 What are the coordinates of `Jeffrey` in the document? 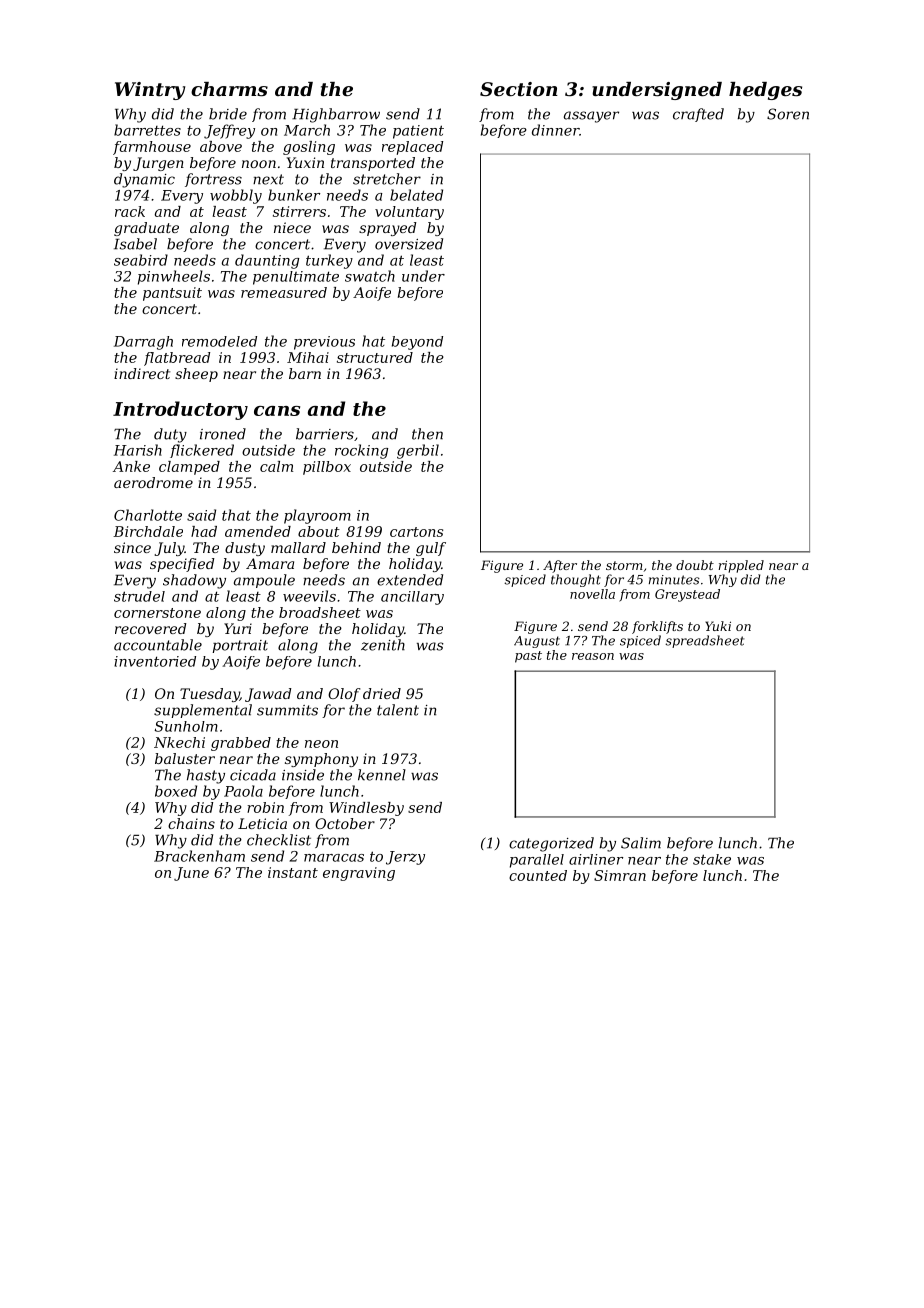 It's located at (229, 131).
